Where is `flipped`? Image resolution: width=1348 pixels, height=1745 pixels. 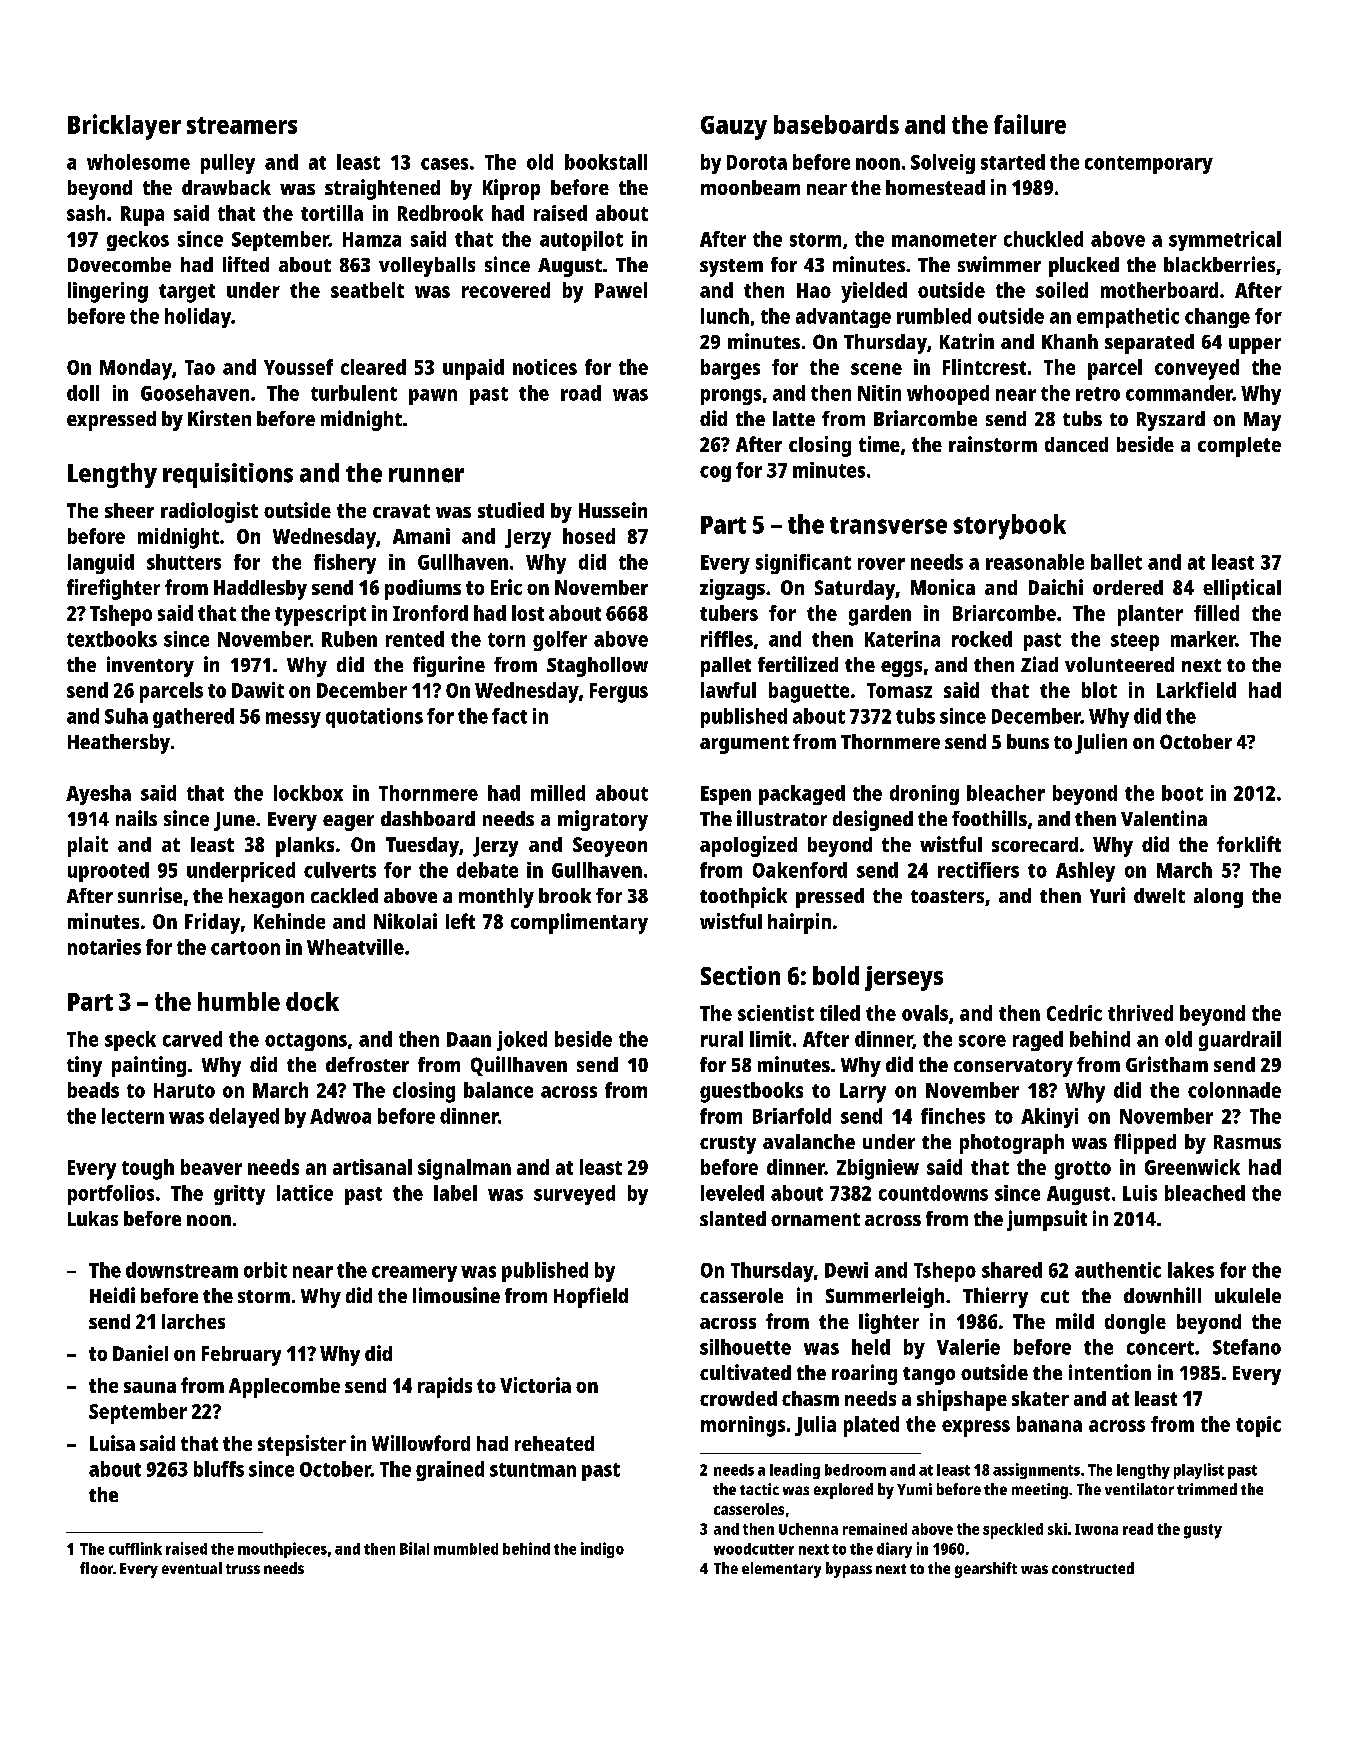 flipped is located at coordinates (1145, 1143).
